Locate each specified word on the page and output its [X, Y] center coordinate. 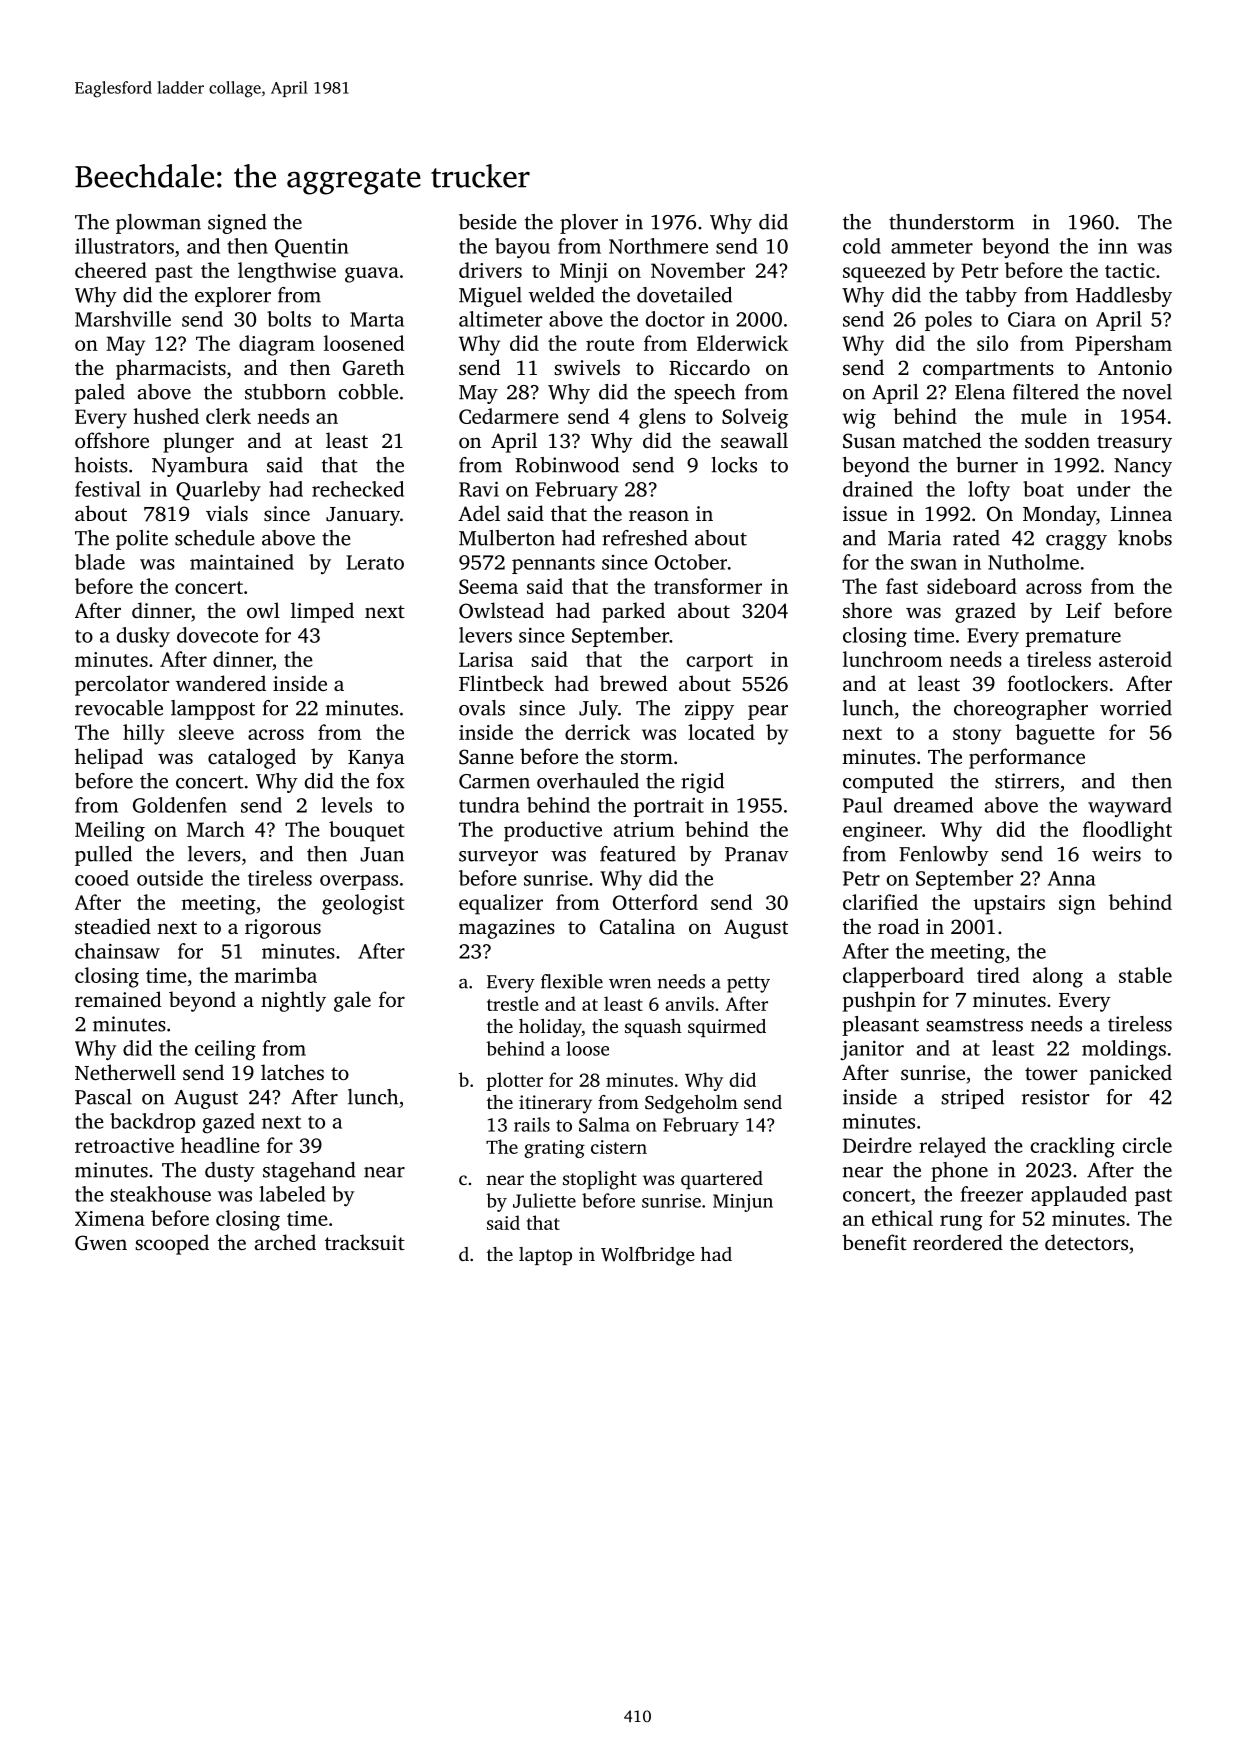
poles [948, 321]
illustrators [124, 246]
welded [562, 295]
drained [878, 489]
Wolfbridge [648, 1256]
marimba [276, 975]
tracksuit [365, 1242]
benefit [874, 1242]
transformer [708, 586]
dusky [143, 637]
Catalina [637, 926]
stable [1145, 975]
